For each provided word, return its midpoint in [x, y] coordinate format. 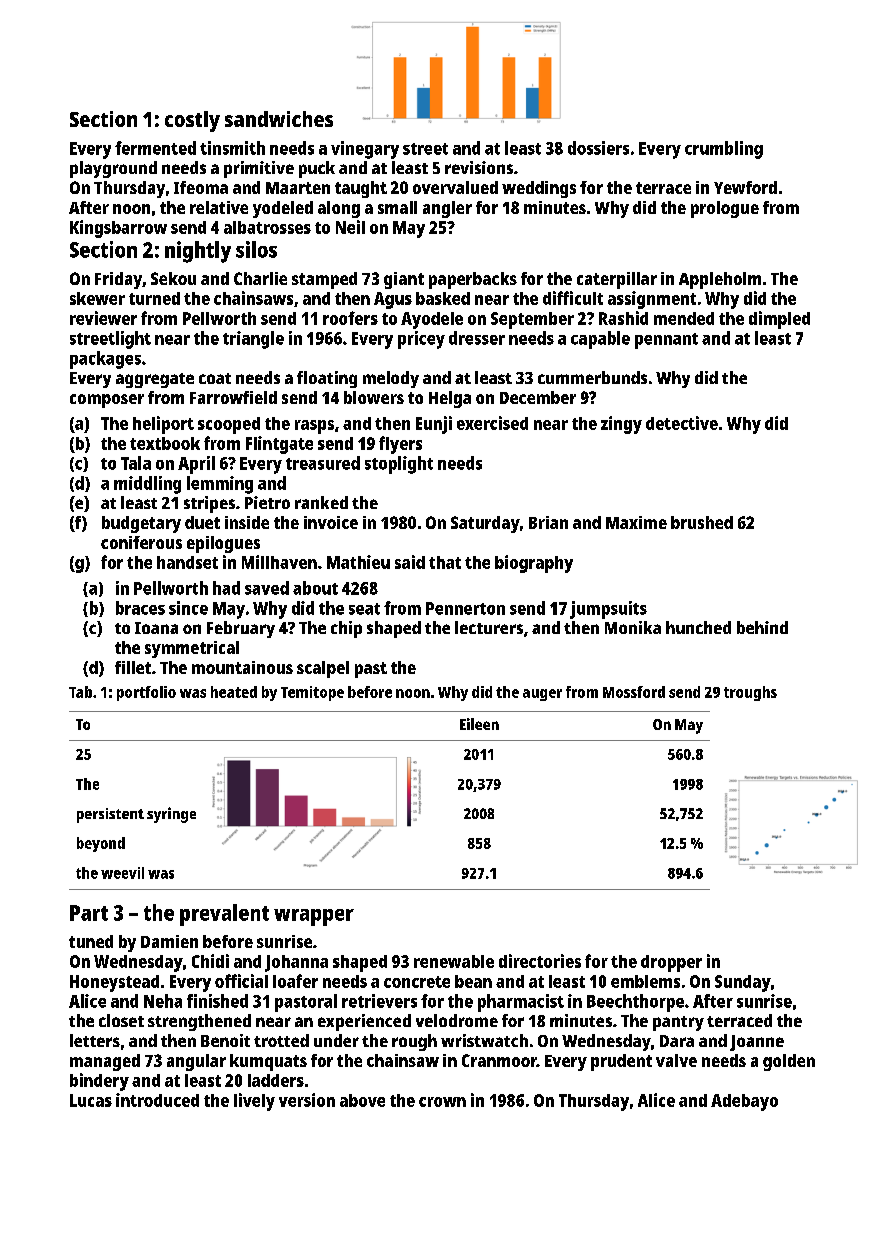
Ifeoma [201, 187]
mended [684, 318]
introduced [157, 1100]
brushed [702, 522]
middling [147, 485]
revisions [479, 167]
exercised [492, 423]
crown [442, 1102]
